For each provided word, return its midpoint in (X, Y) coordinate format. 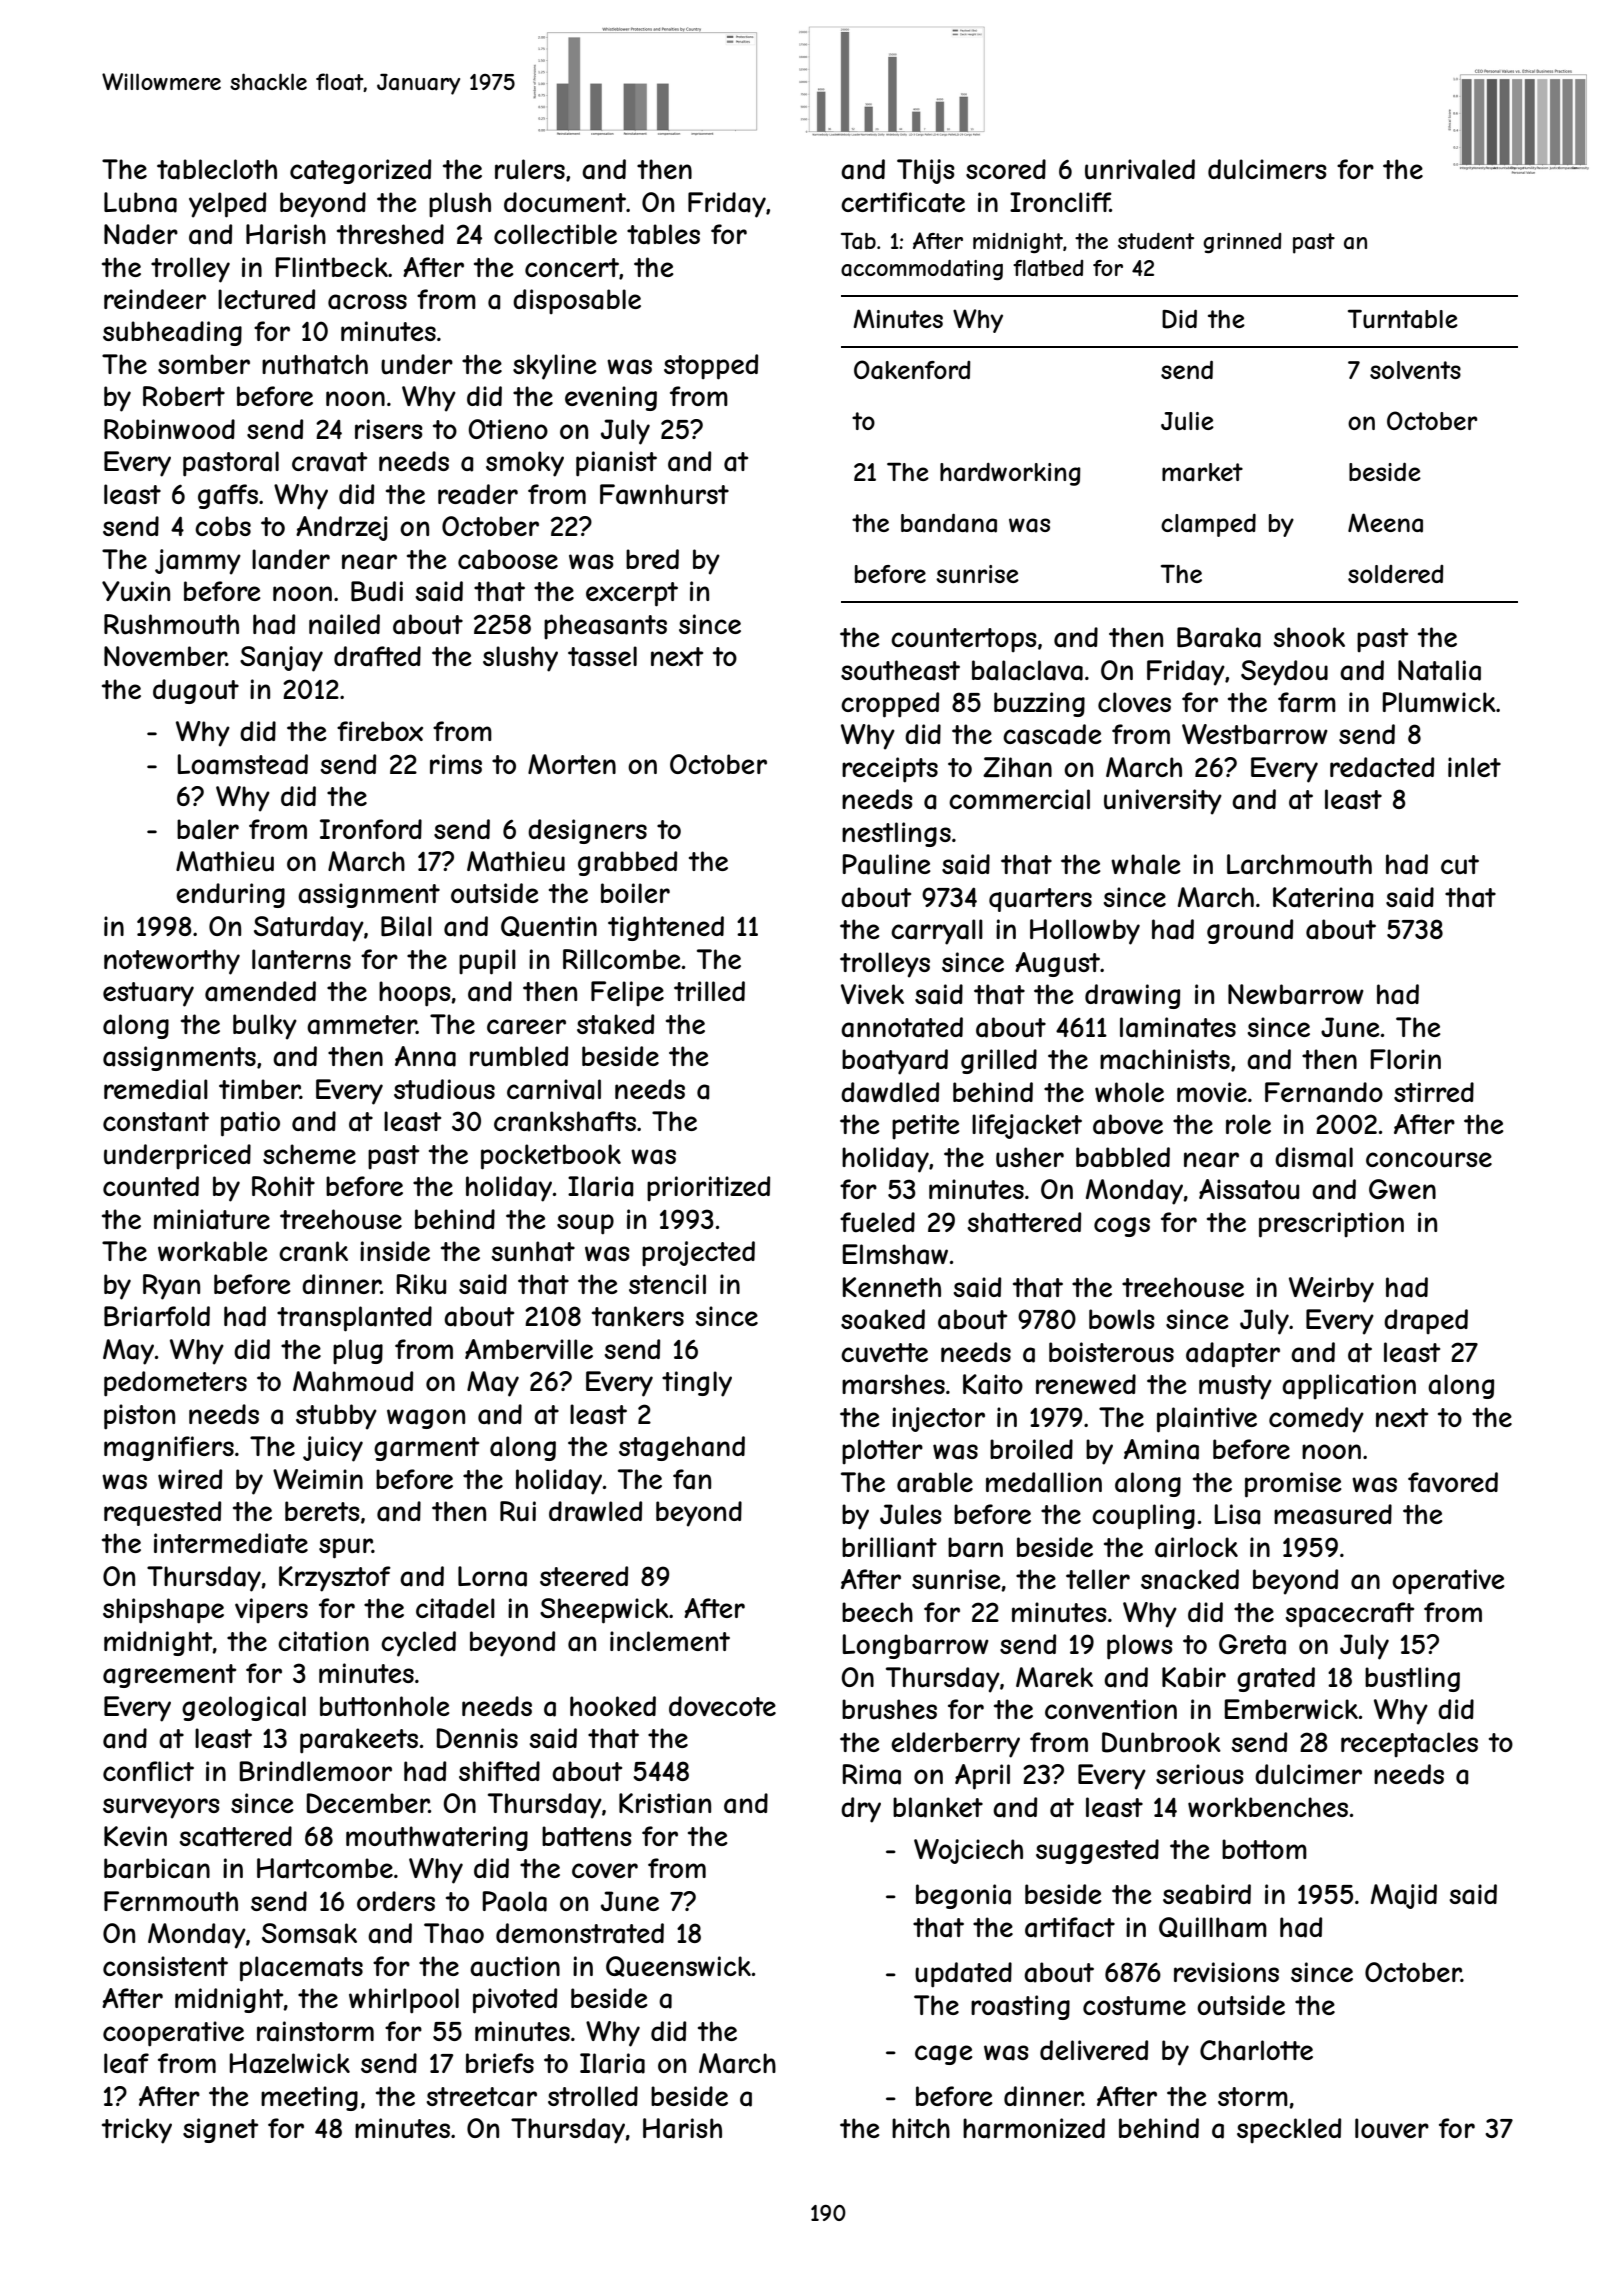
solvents (1415, 370)
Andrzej (342, 528)
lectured (266, 299)
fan (692, 1479)
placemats (301, 1969)
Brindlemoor (316, 1771)
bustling (1412, 1679)
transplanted (354, 1319)
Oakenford (912, 370)
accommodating (922, 269)
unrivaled (1140, 169)
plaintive (1207, 1420)
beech (877, 1612)
